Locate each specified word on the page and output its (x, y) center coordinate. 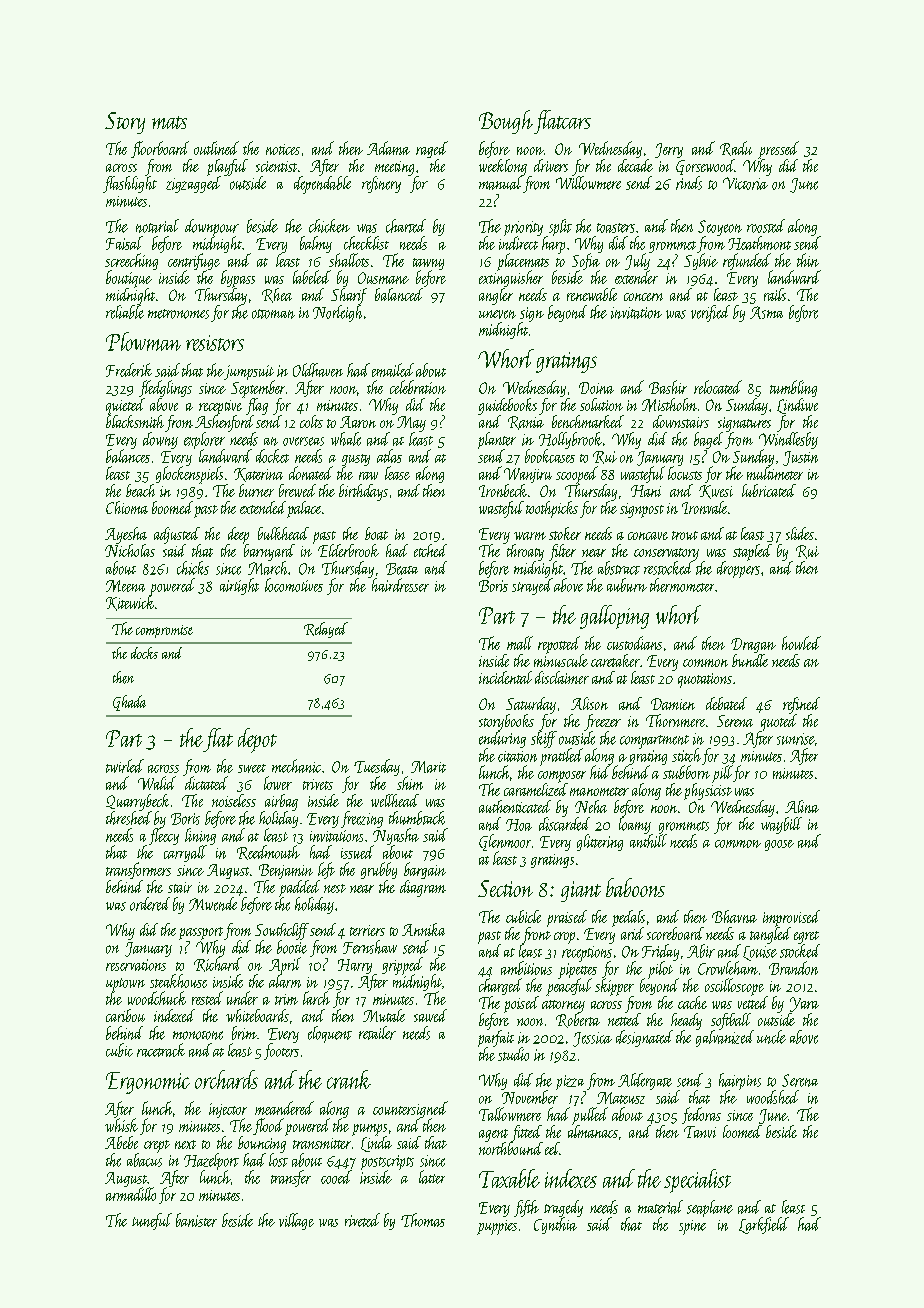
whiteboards (257, 1015)
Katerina (258, 475)
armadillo (131, 1194)
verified (710, 313)
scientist (276, 166)
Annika (423, 929)
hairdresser (400, 585)
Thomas (423, 1220)
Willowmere (588, 183)
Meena (125, 586)
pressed (778, 150)
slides (800, 533)
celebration (418, 387)
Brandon (793, 968)
